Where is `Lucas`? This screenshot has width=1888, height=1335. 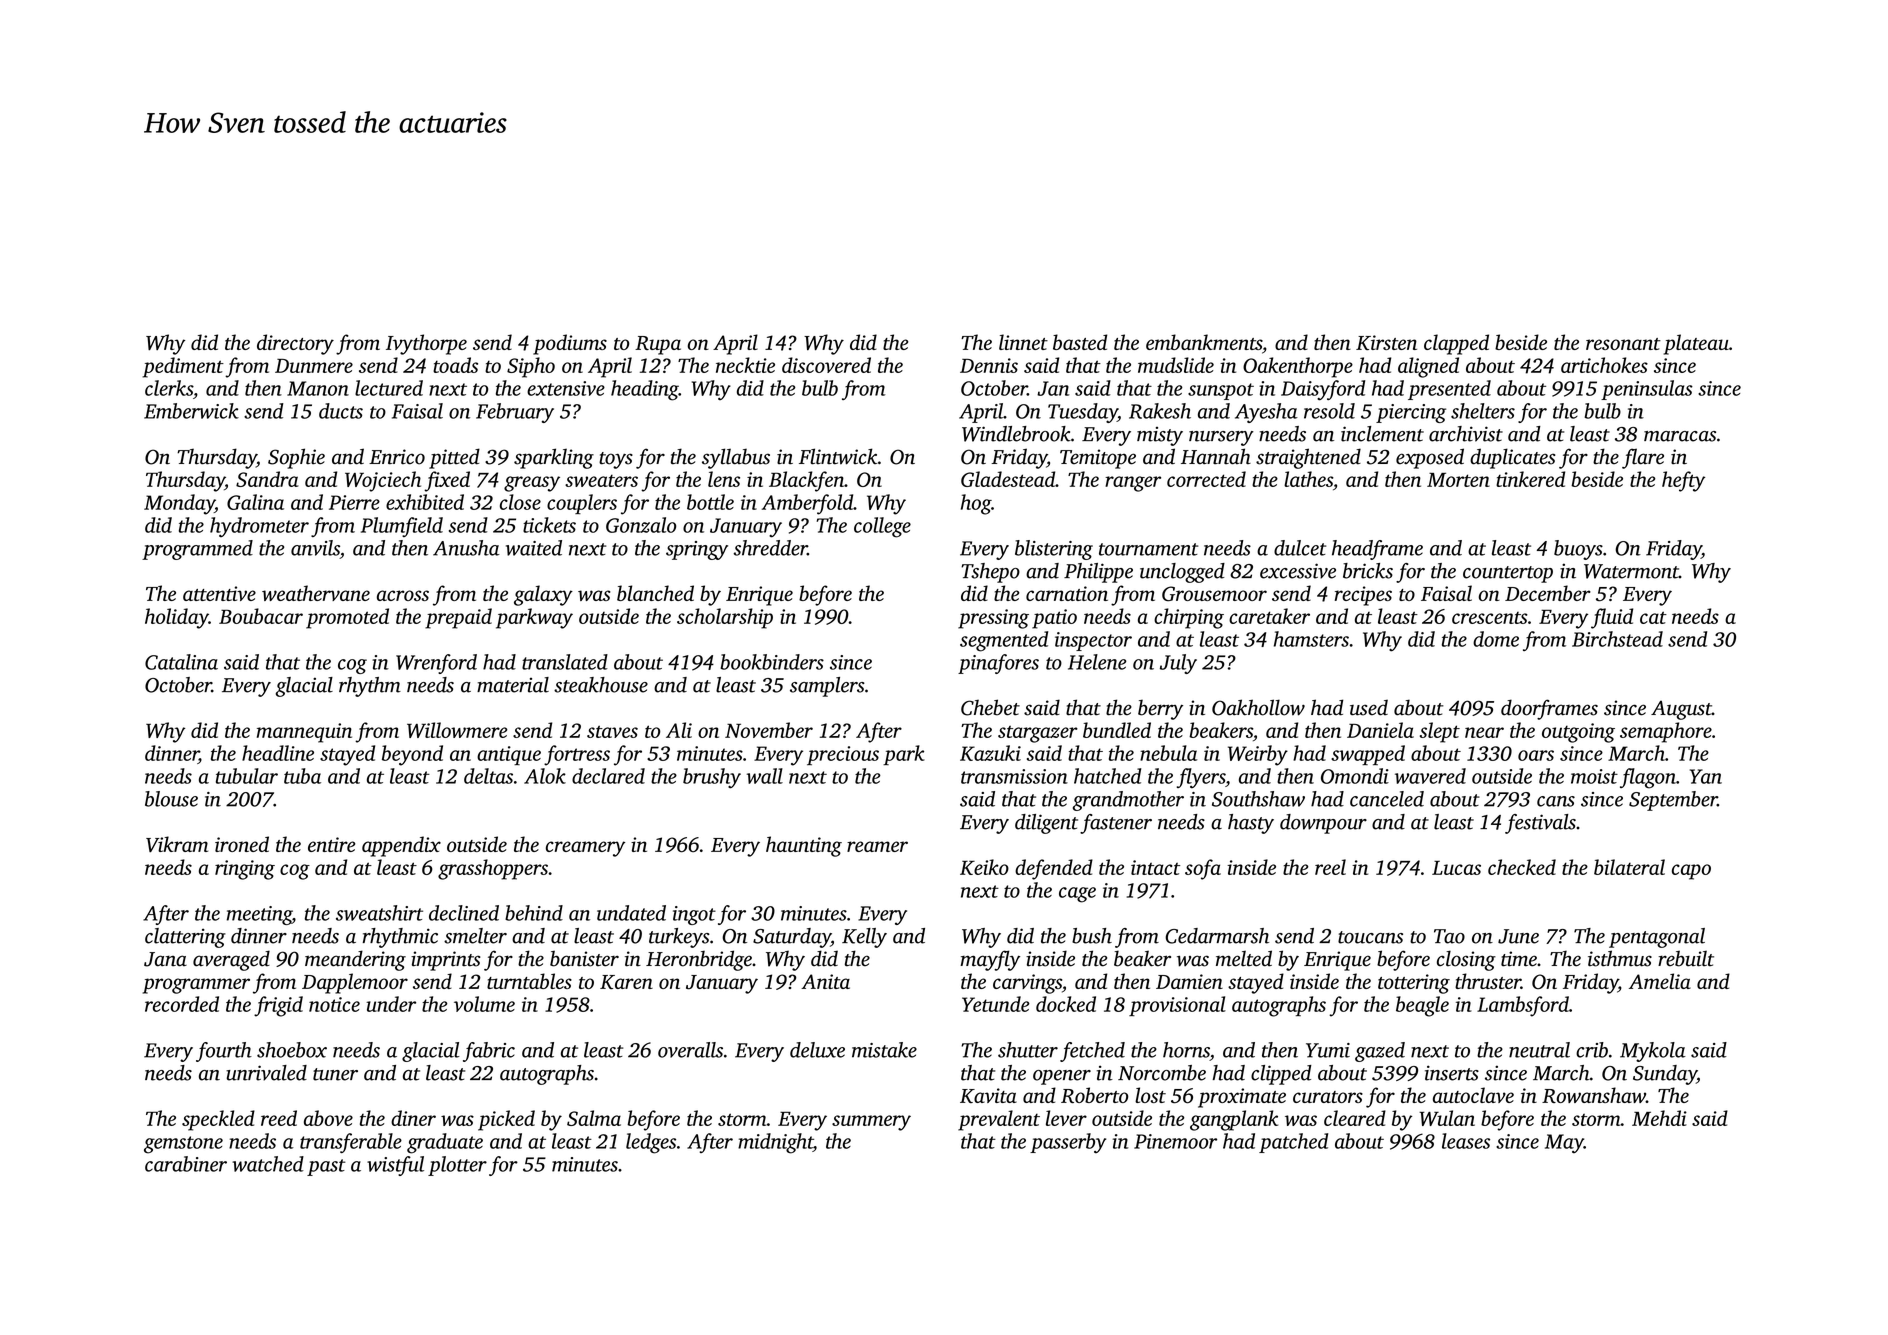
Lucas is located at coordinates (1456, 867).
